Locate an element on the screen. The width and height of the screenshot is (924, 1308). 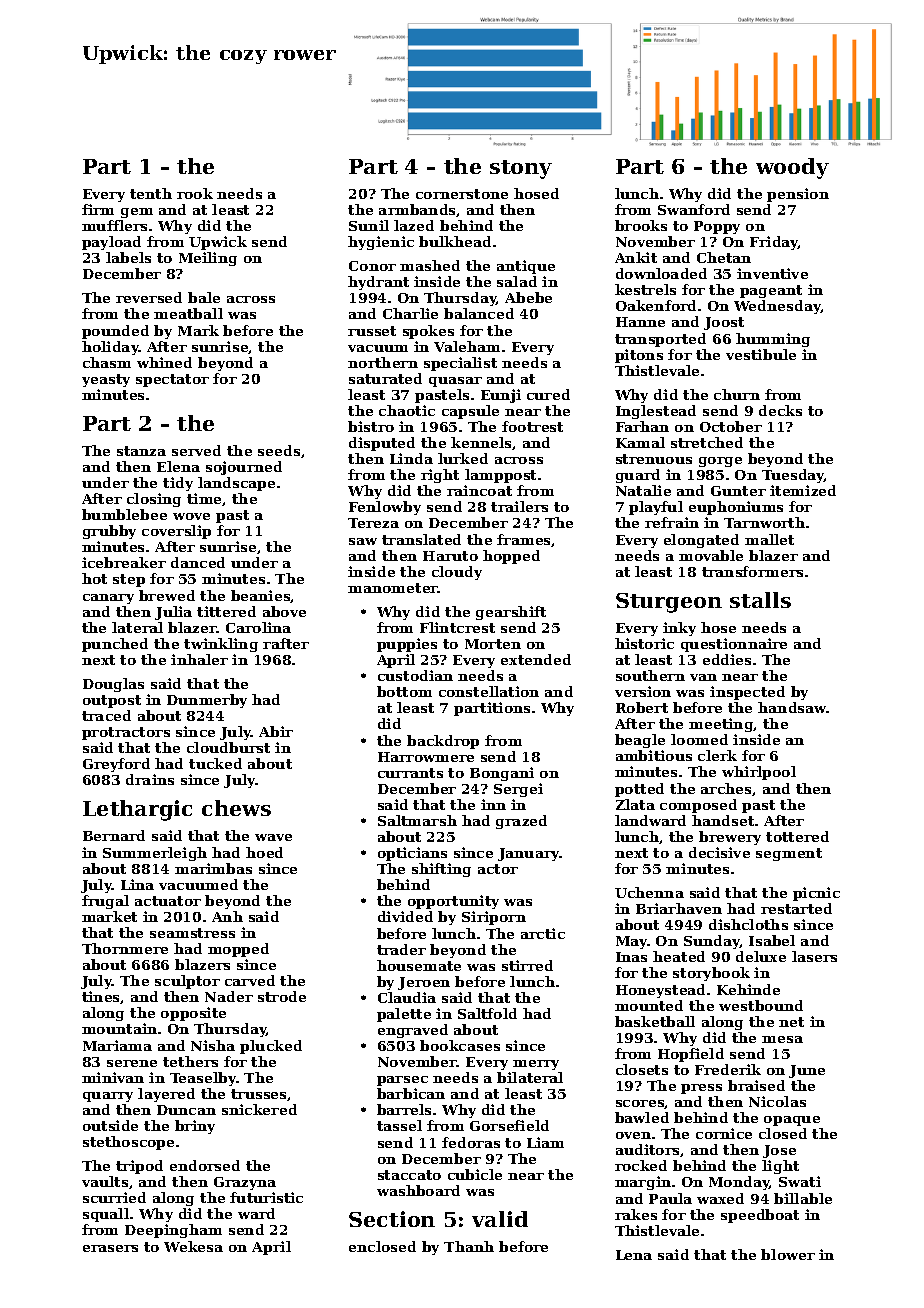
Meiling is located at coordinates (208, 259).
